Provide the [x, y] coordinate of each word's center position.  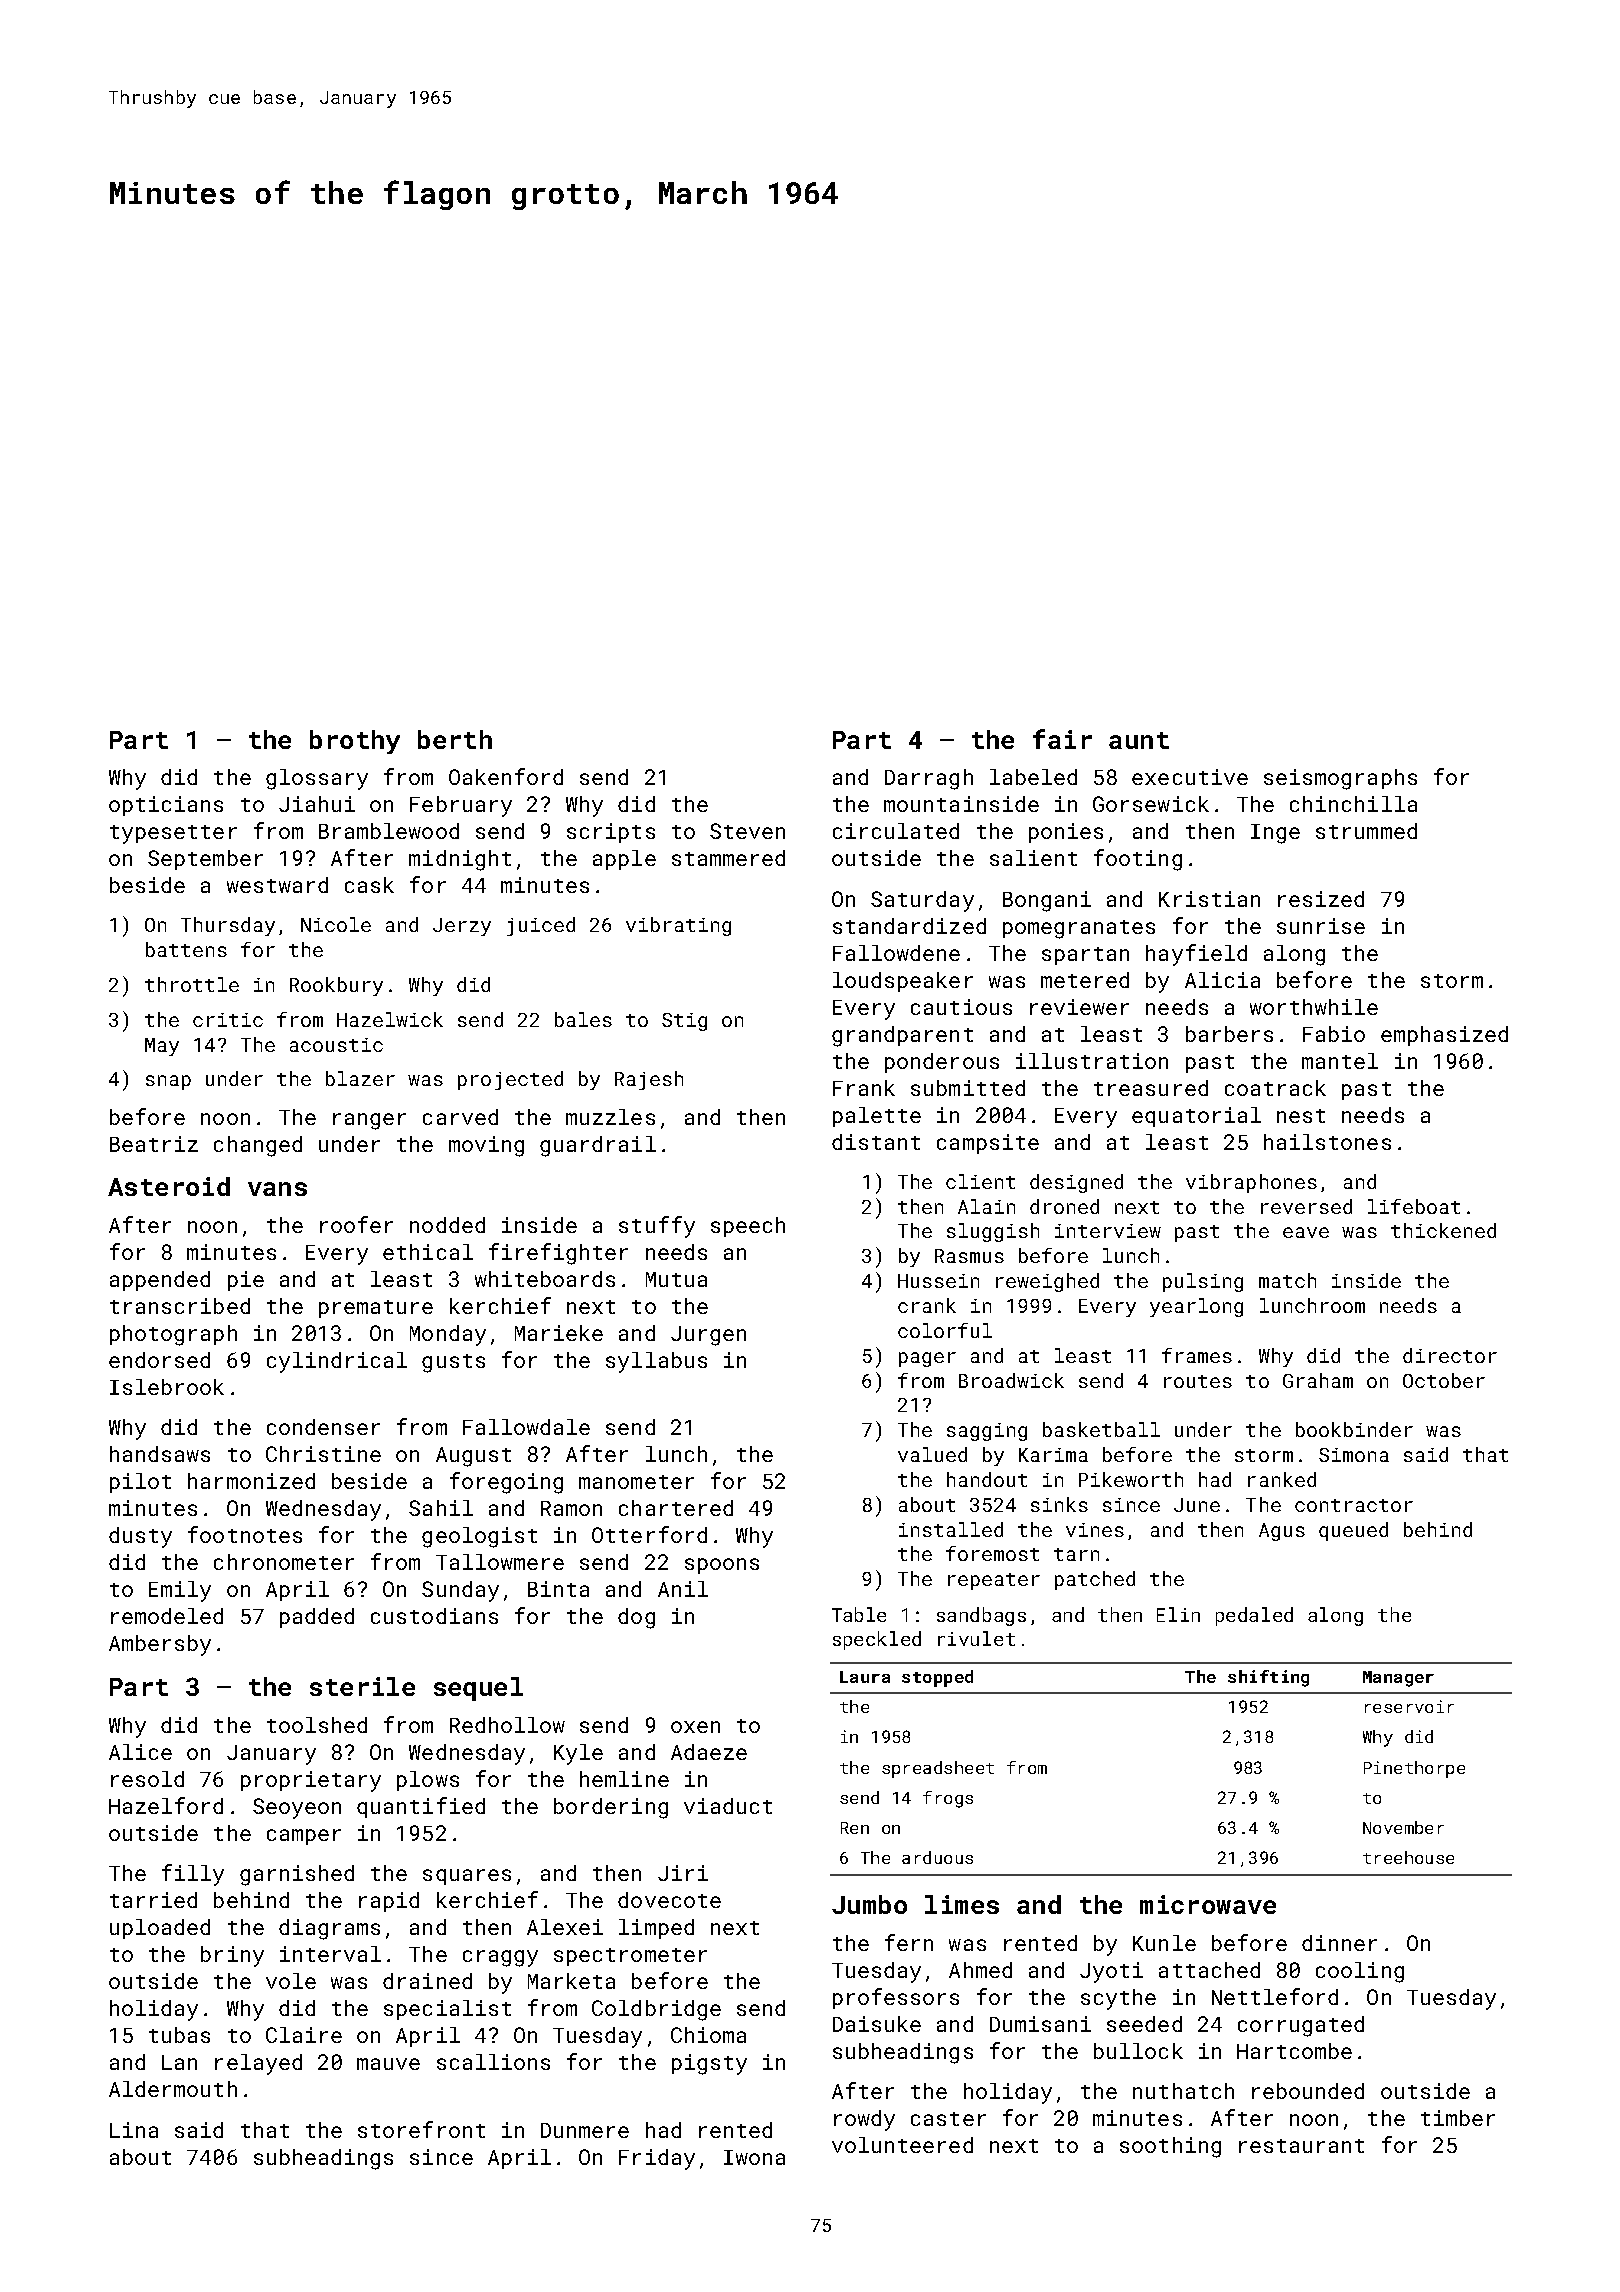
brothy [355, 742]
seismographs [1340, 779]
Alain [986, 1206]
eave [1306, 1232]
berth [455, 739]
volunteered [902, 2145]
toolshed [317, 1725]
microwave [1208, 1904]
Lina [134, 2130]
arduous [937, 1857]
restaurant [1301, 2146]
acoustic [336, 1045]
